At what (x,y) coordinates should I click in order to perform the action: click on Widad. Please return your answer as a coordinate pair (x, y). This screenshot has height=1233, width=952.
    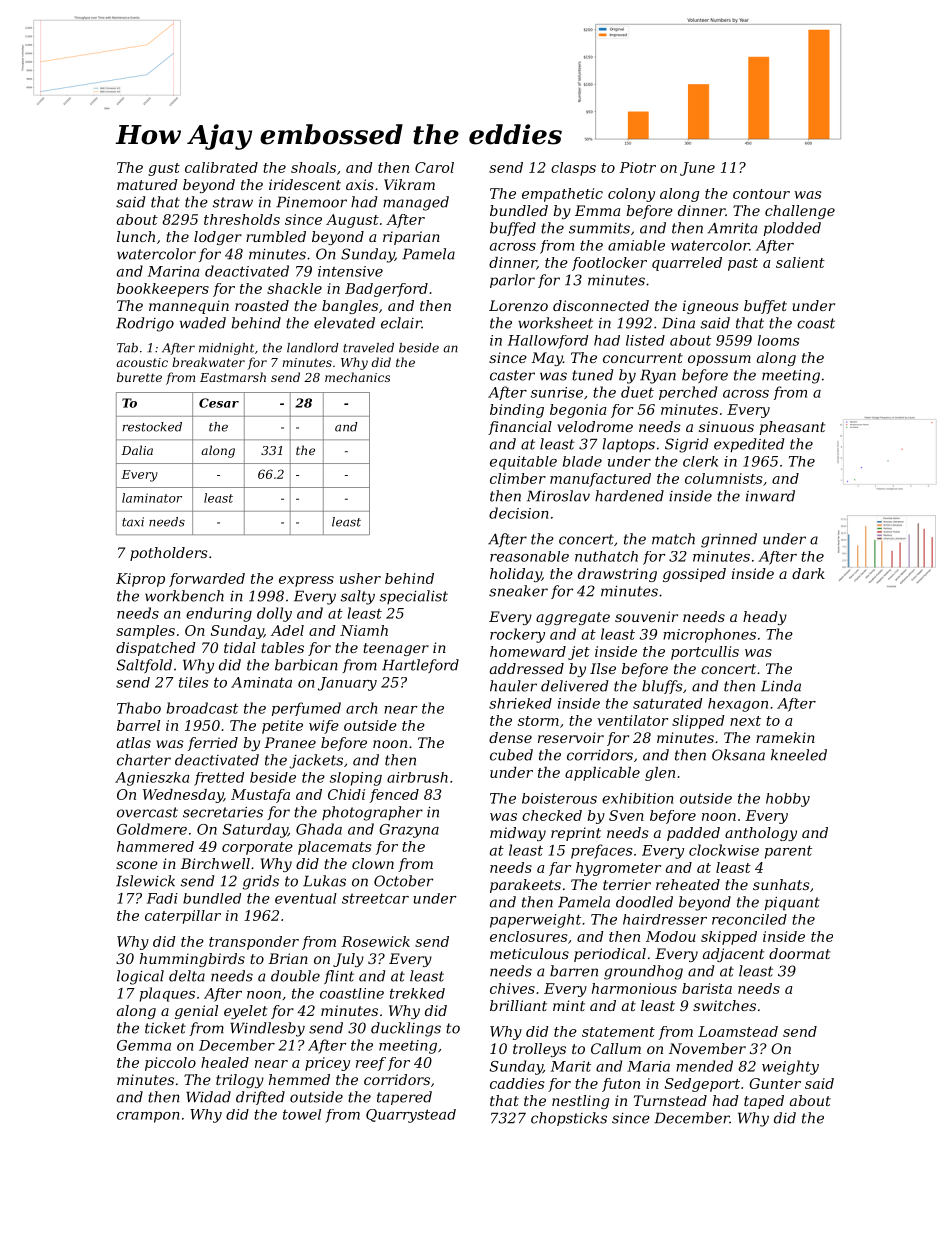
    Looking at the image, I should click on (208, 1097).
